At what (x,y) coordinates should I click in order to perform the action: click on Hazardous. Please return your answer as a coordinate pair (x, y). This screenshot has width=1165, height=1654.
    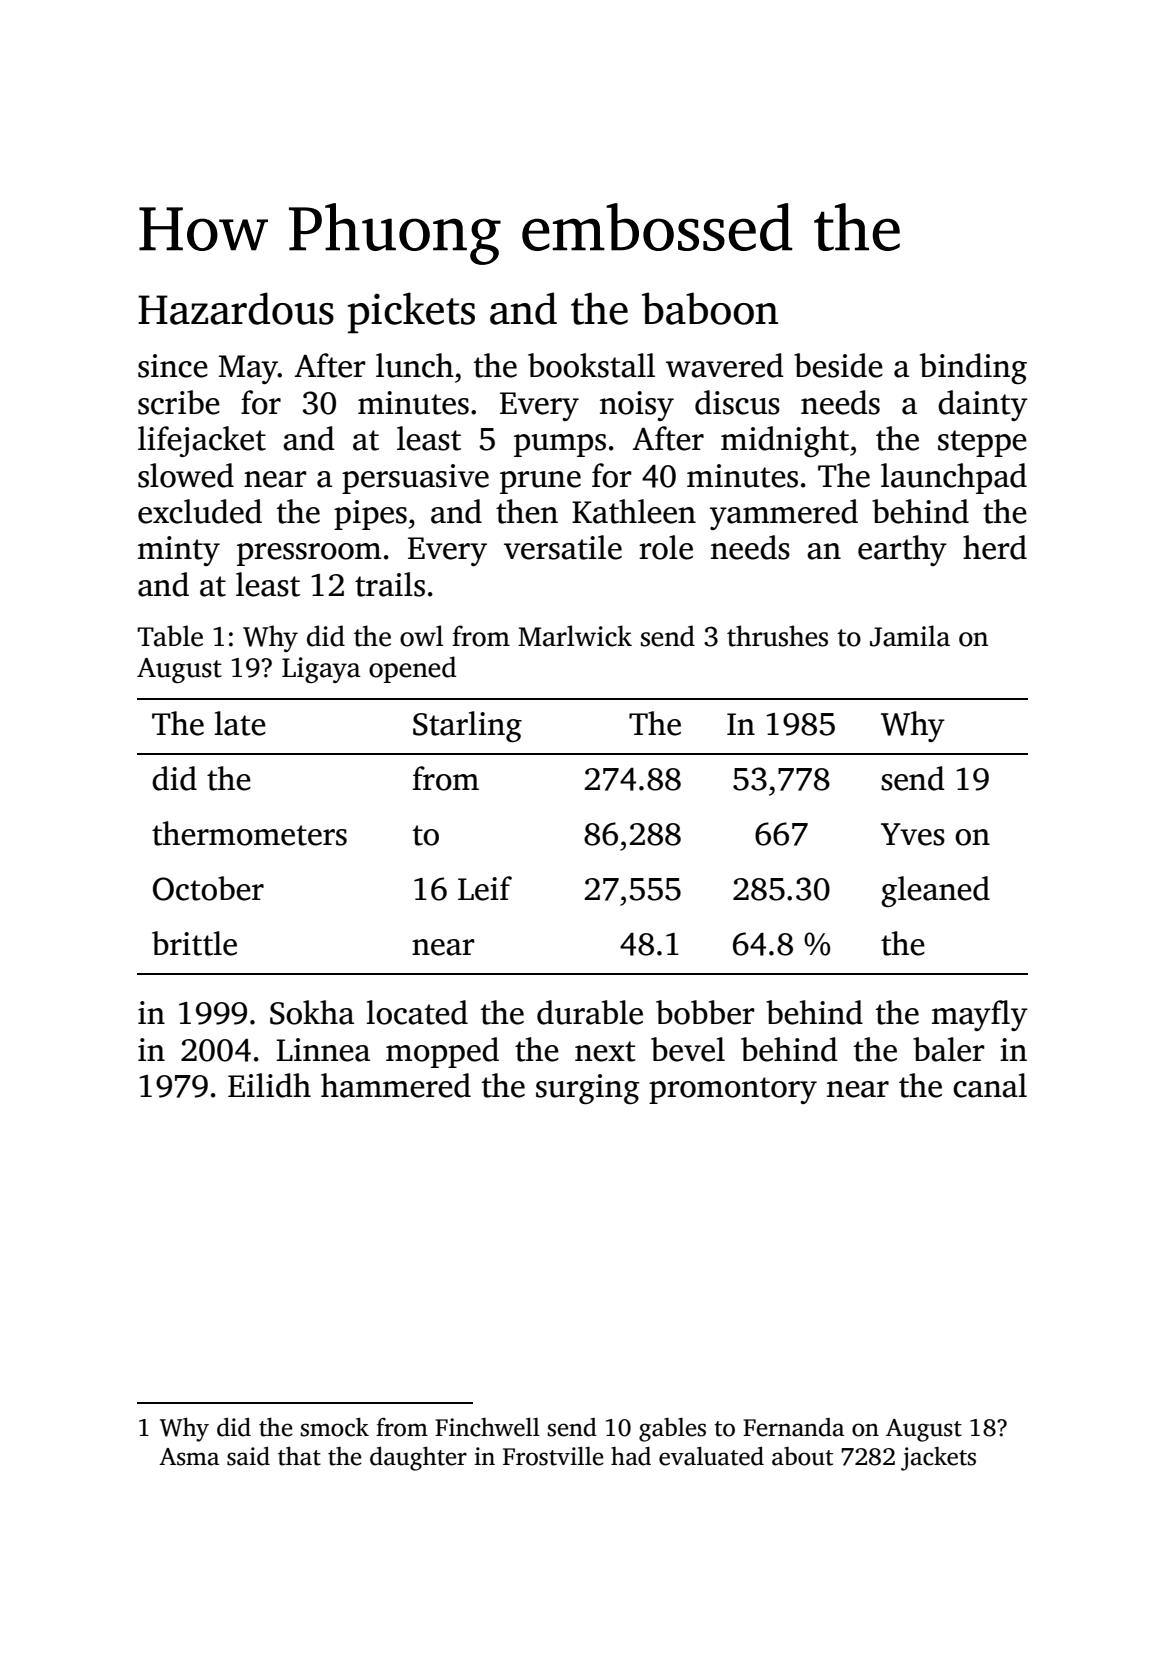
    Looking at the image, I should click on (236, 308).
